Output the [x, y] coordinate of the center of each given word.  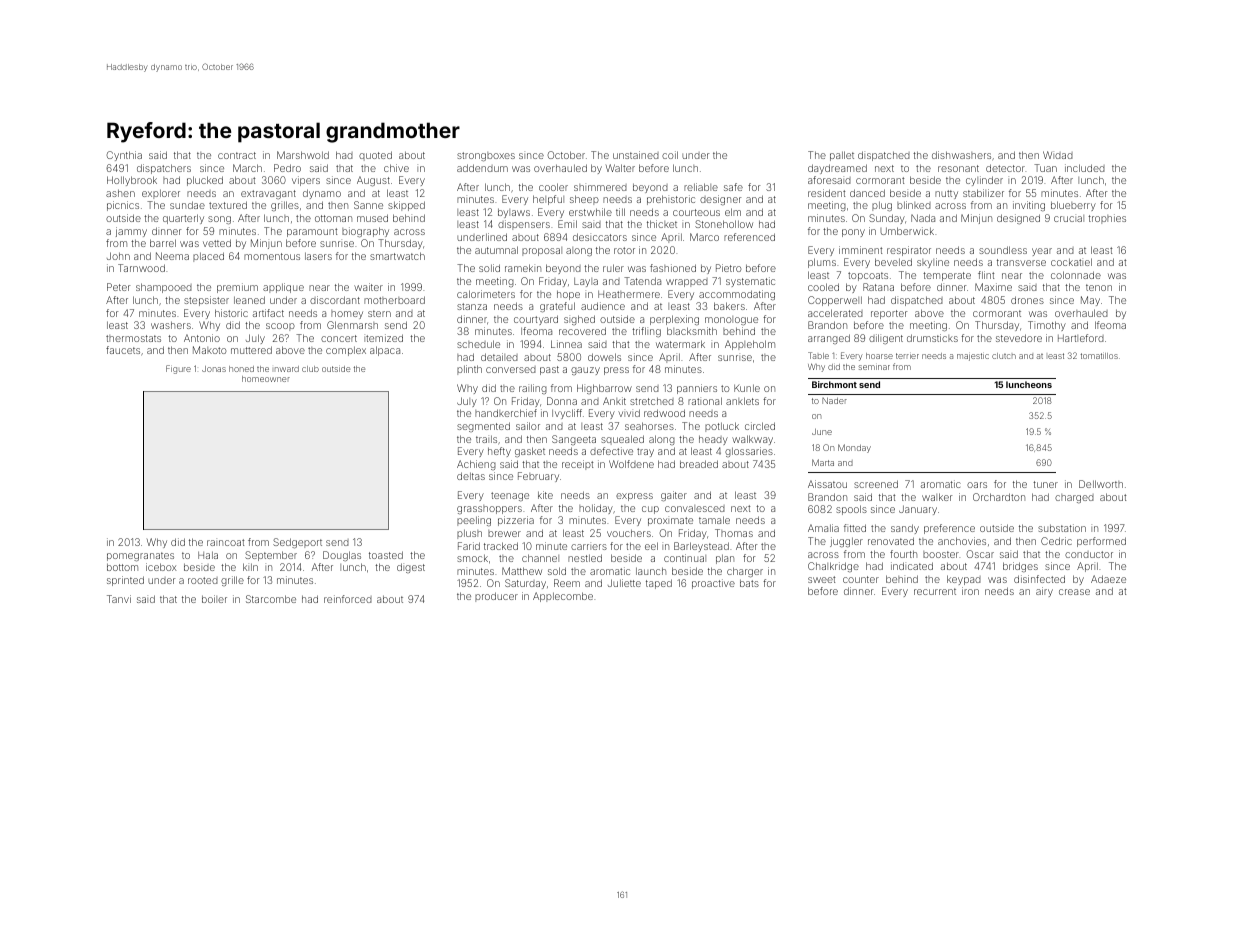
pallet [842, 156]
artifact [268, 313]
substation [1062, 528]
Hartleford [1081, 338]
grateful [557, 307]
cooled [823, 287]
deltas [471, 476]
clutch [1004, 356]
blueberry [1073, 206]
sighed [579, 320]
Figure [178, 369]
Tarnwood [141, 268]
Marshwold [303, 155]
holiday [596, 509]
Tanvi [119, 599]
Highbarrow [604, 389]
